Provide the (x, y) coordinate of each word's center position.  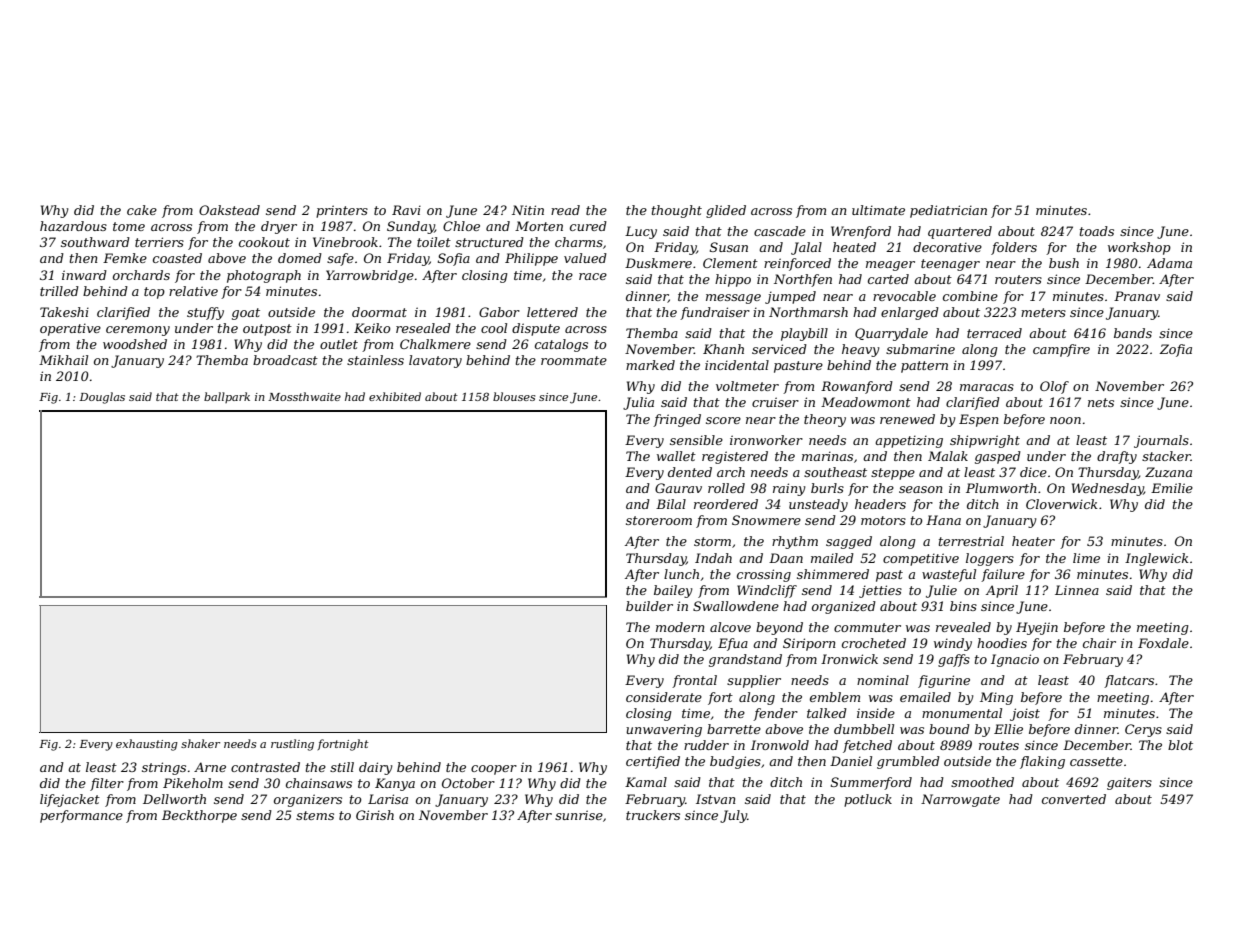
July (733, 816)
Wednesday (1108, 489)
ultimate (878, 210)
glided (726, 211)
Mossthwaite (304, 396)
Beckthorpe (199, 816)
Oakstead (229, 210)
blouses (514, 396)
